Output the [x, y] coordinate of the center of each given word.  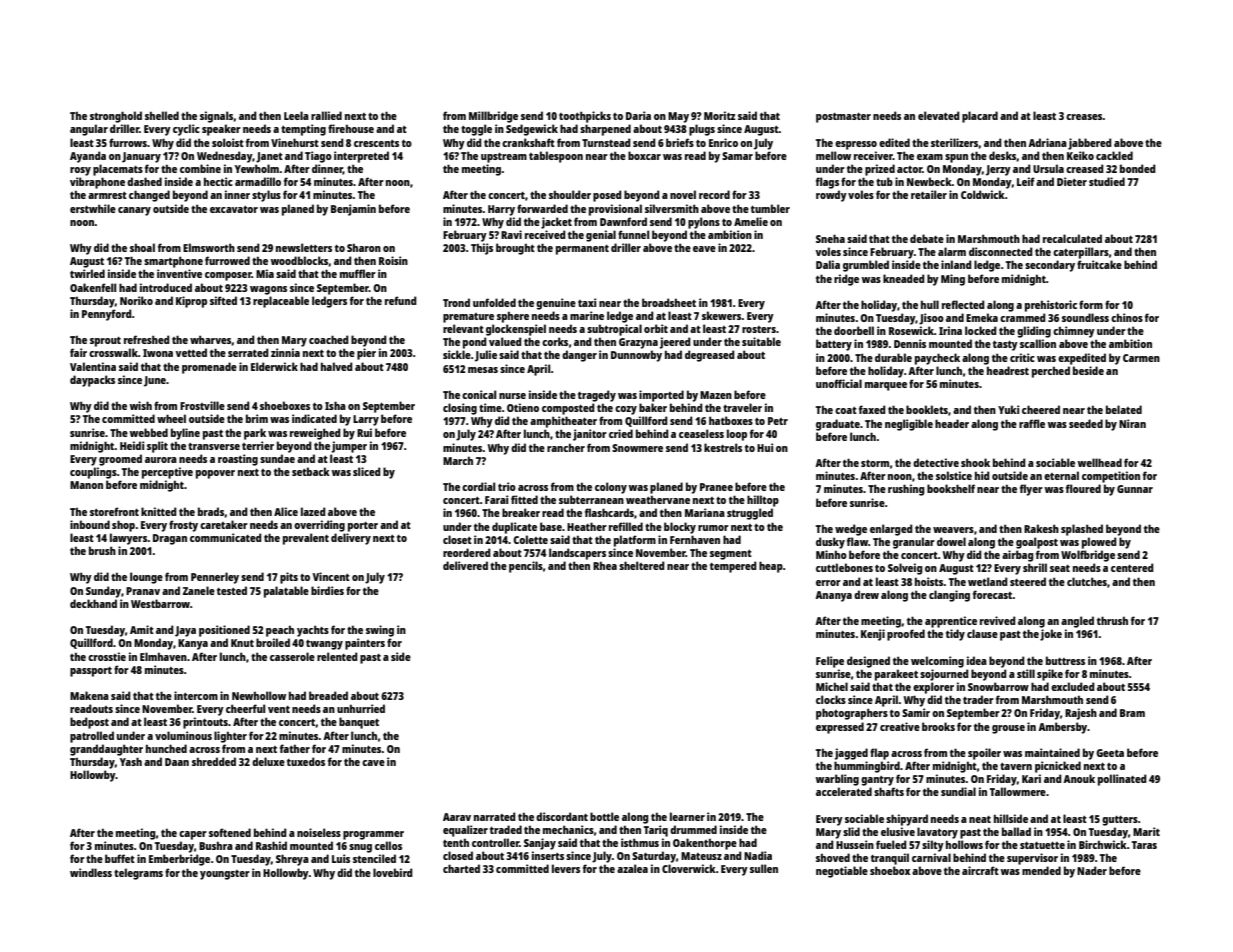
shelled [162, 115]
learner [687, 816]
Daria [638, 115]
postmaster [843, 118]
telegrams [138, 874]
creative [900, 726]
